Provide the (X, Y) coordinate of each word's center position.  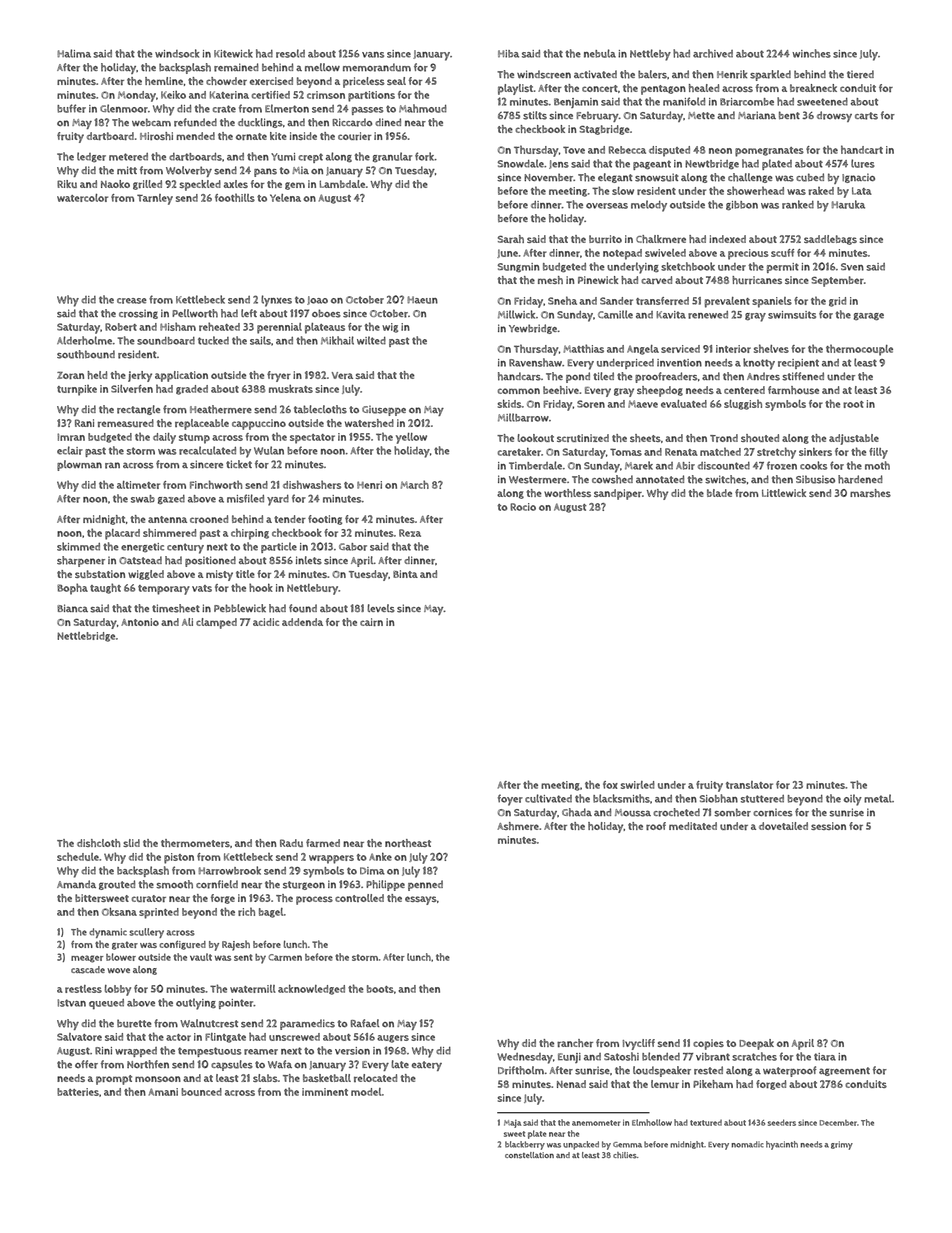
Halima (74, 53)
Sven (852, 267)
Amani (163, 1092)
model (366, 1092)
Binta (405, 574)
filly (878, 453)
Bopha (72, 589)
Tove (574, 150)
